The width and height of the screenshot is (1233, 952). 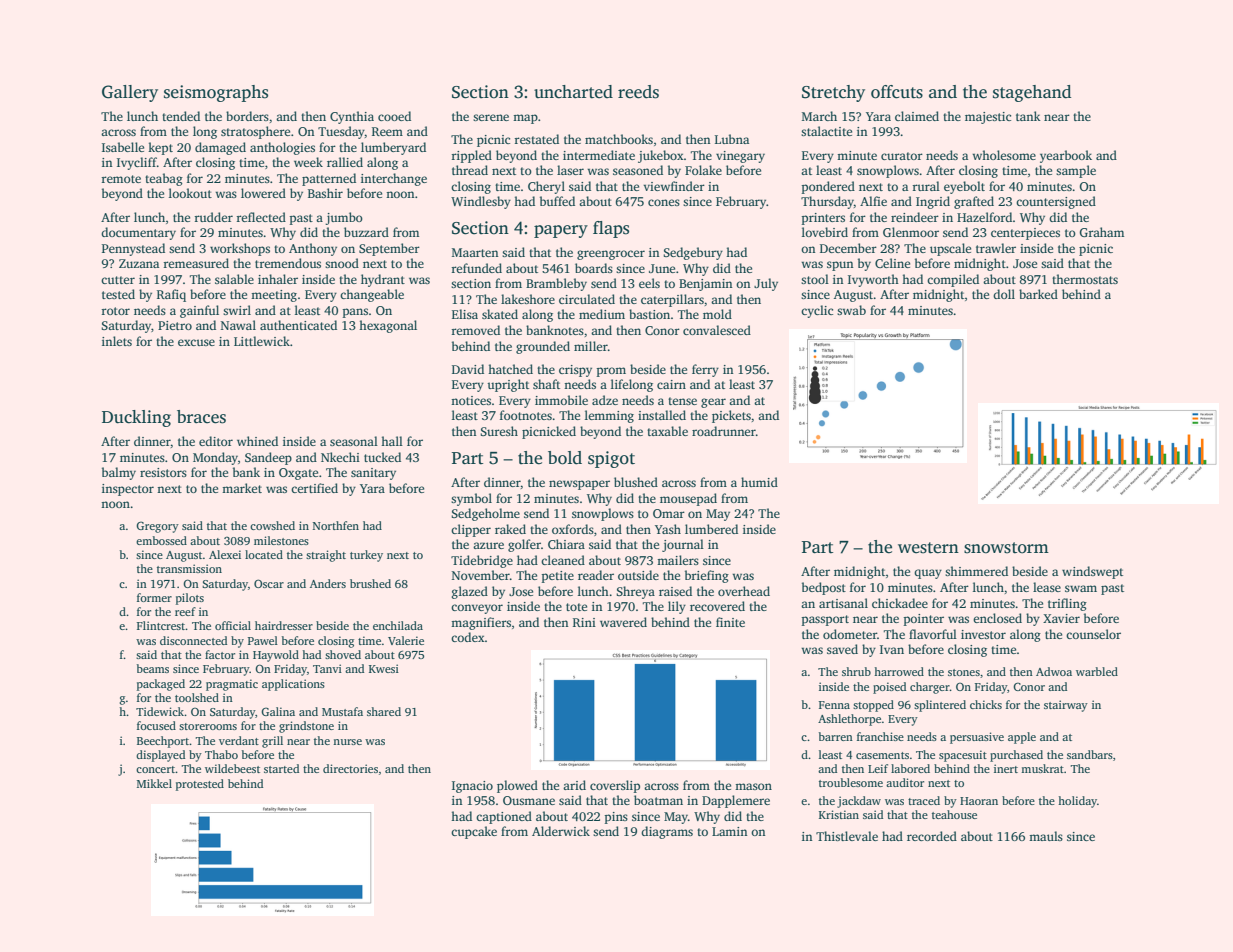 I want to click on western, so click(x=928, y=548).
